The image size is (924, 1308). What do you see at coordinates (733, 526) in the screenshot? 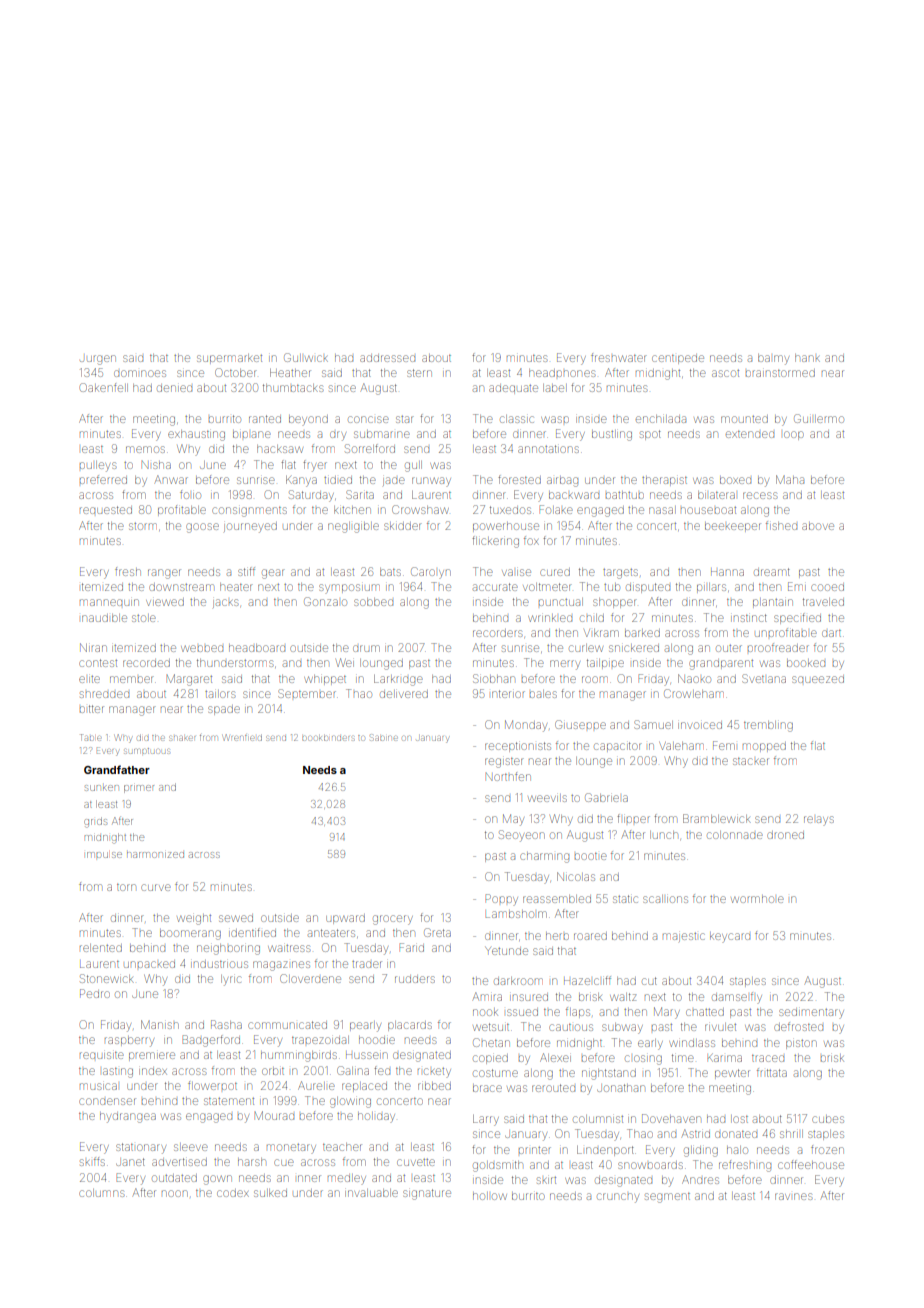
I see `beekeeper` at bounding box center [733, 526].
